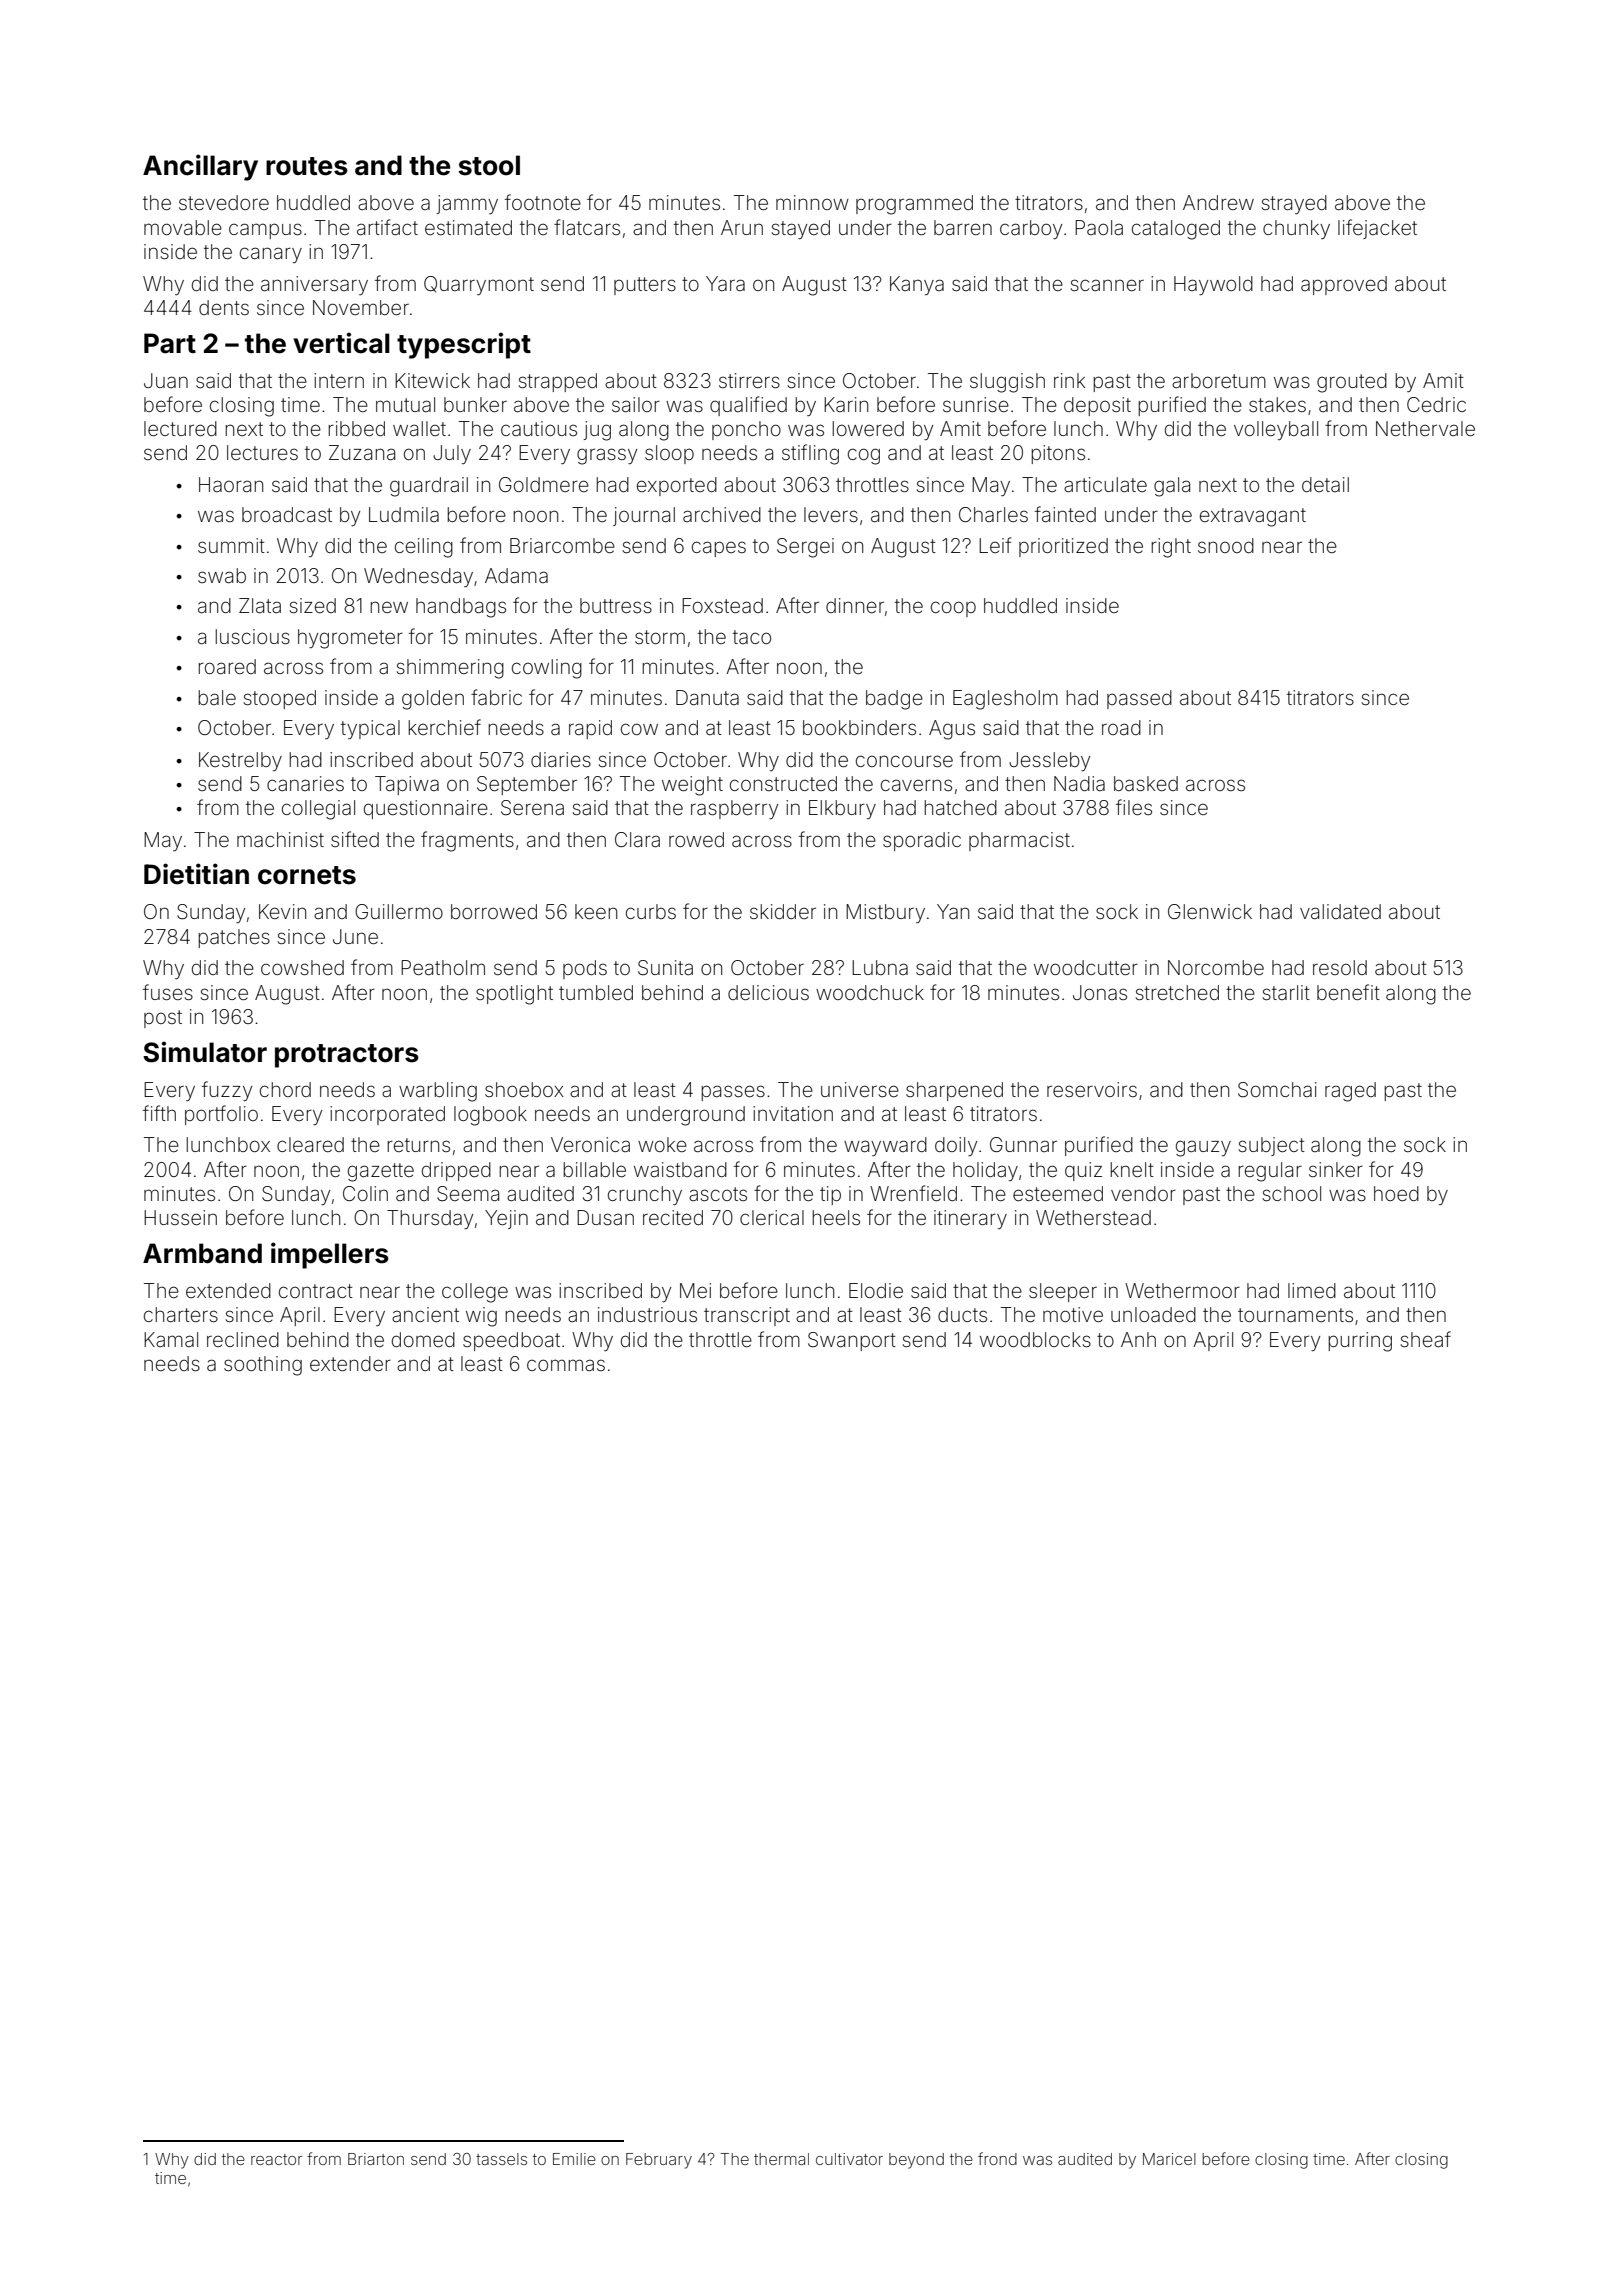 The width and height of the image is (1620, 2292). I want to click on handbags, so click(461, 608).
